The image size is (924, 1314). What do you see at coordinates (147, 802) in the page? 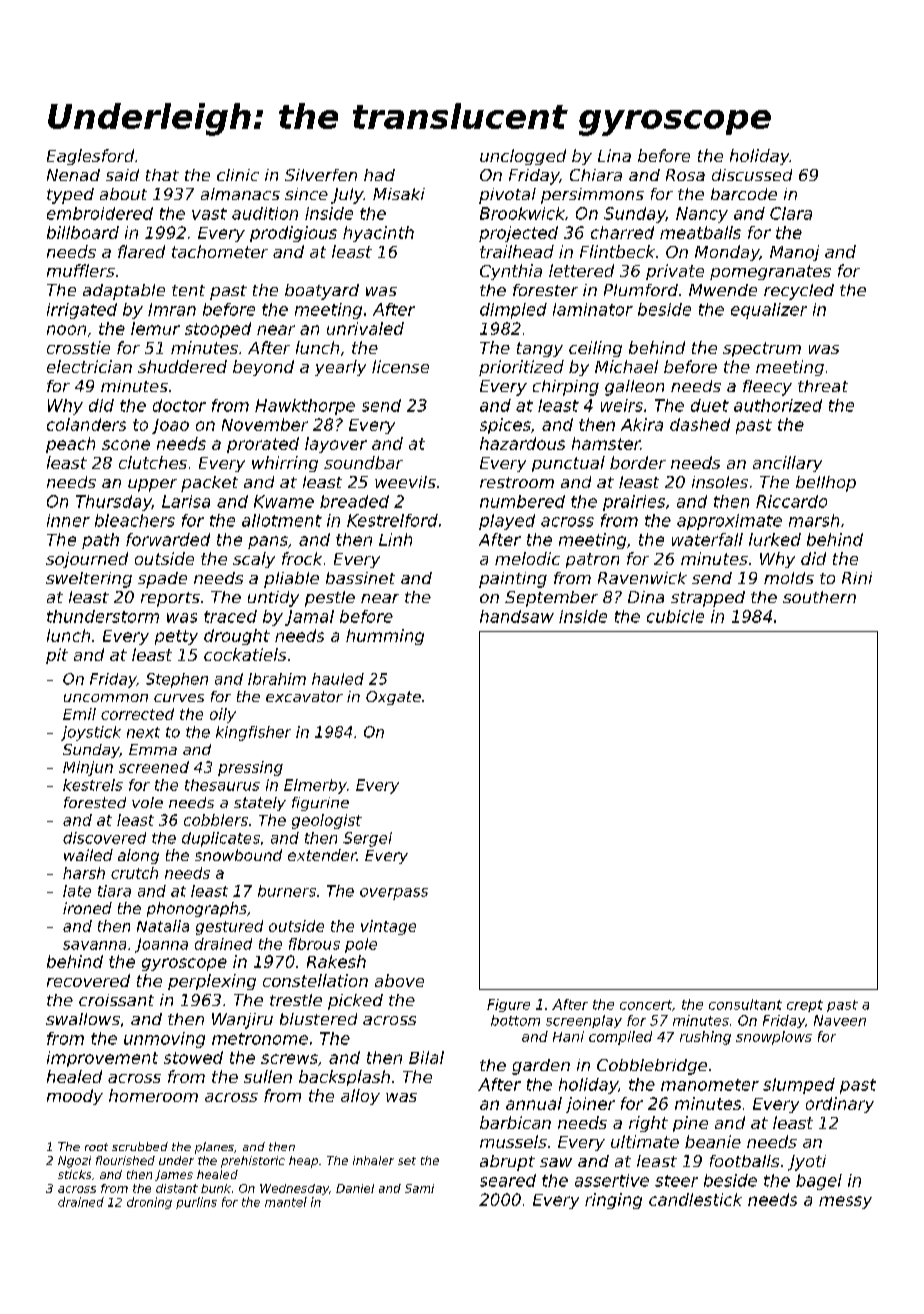
I see `vole` at bounding box center [147, 802].
